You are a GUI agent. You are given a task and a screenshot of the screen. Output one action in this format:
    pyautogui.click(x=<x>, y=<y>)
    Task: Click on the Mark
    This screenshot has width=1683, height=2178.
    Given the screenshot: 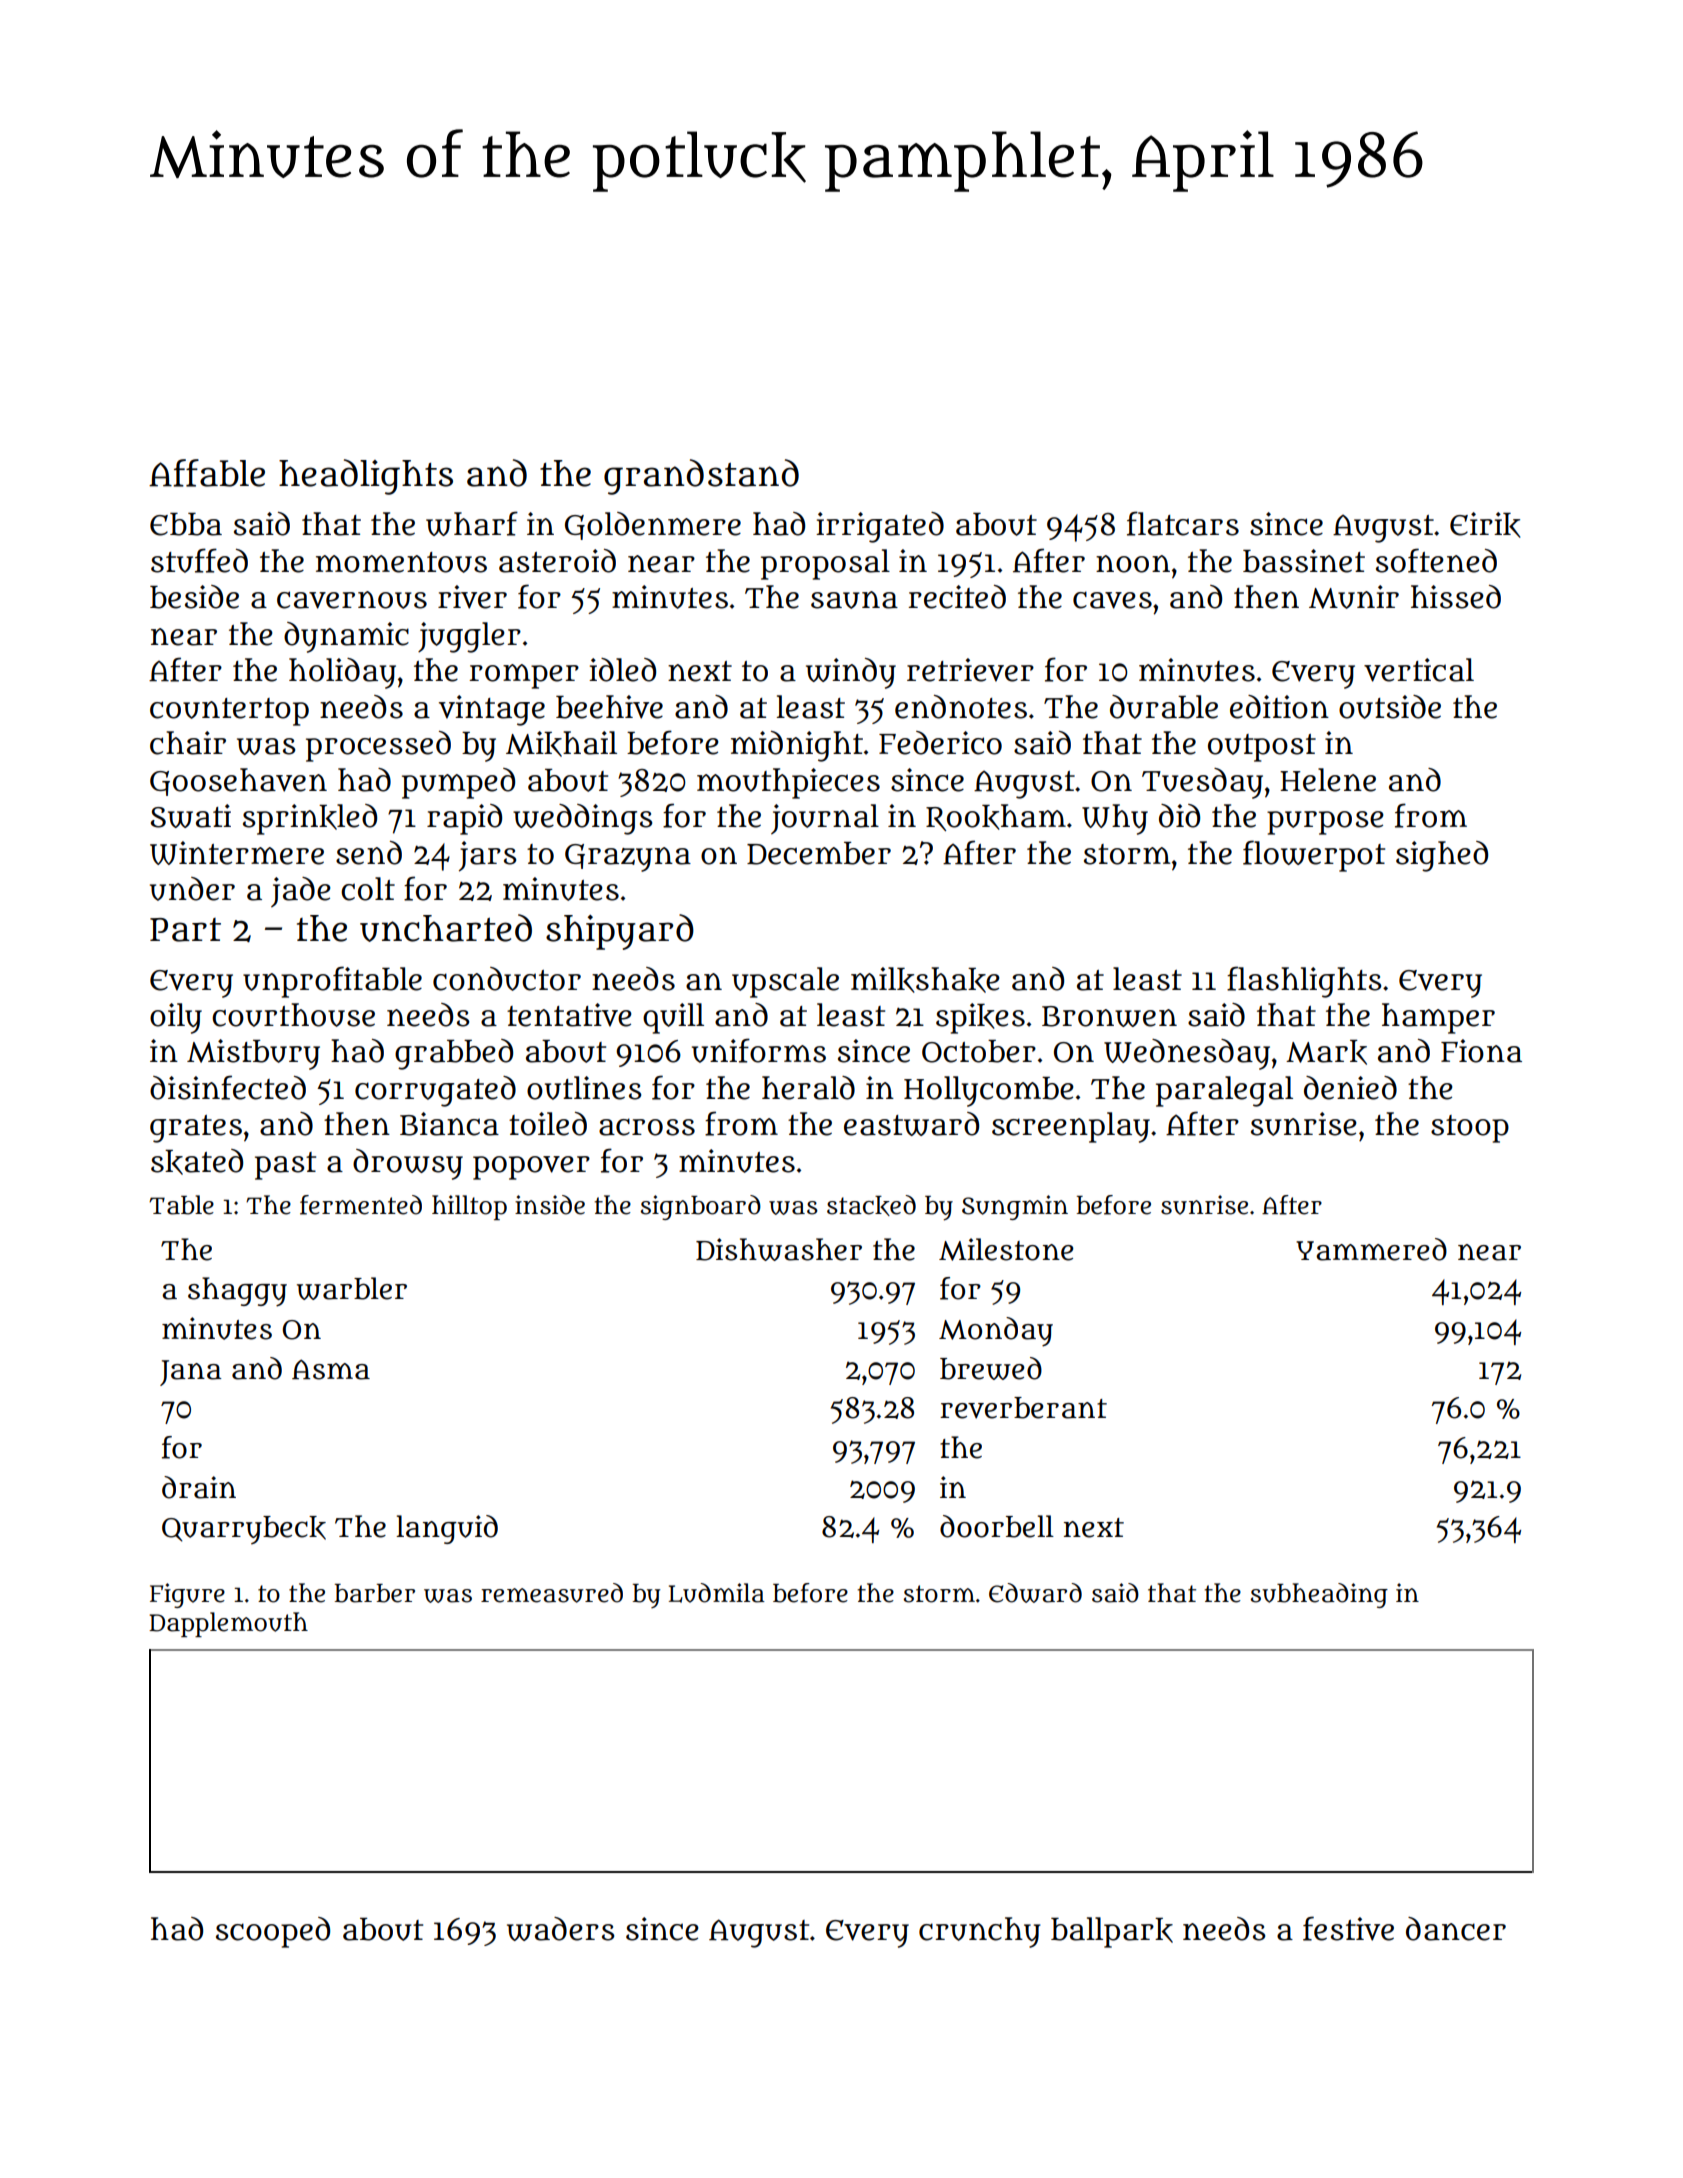 What is the action you would take?
    pyautogui.click(x=1326, y=1052)
